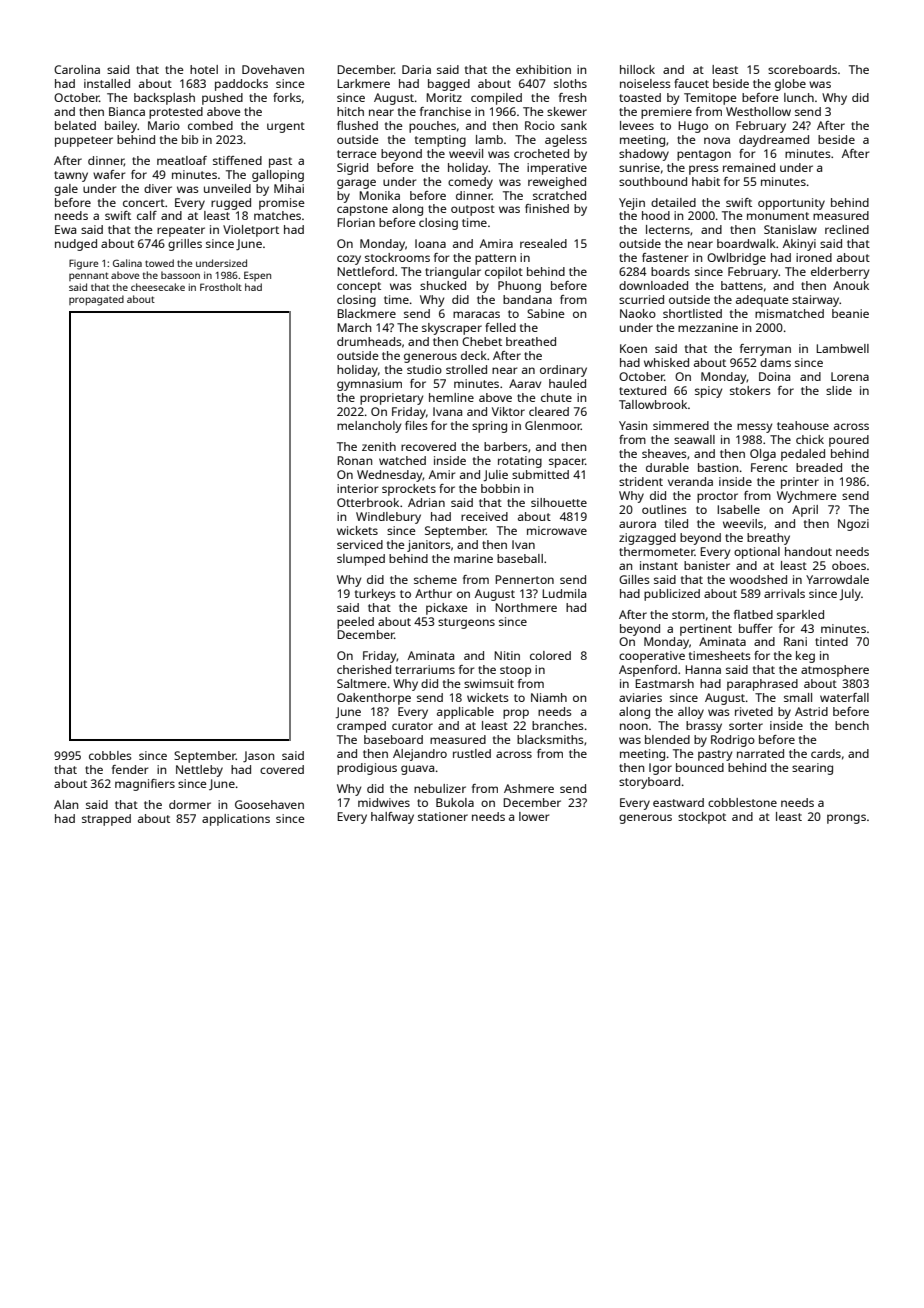 The width and height of the screenshot is (924, 1308). I want to click on magnifiers, so click(145, 785).
